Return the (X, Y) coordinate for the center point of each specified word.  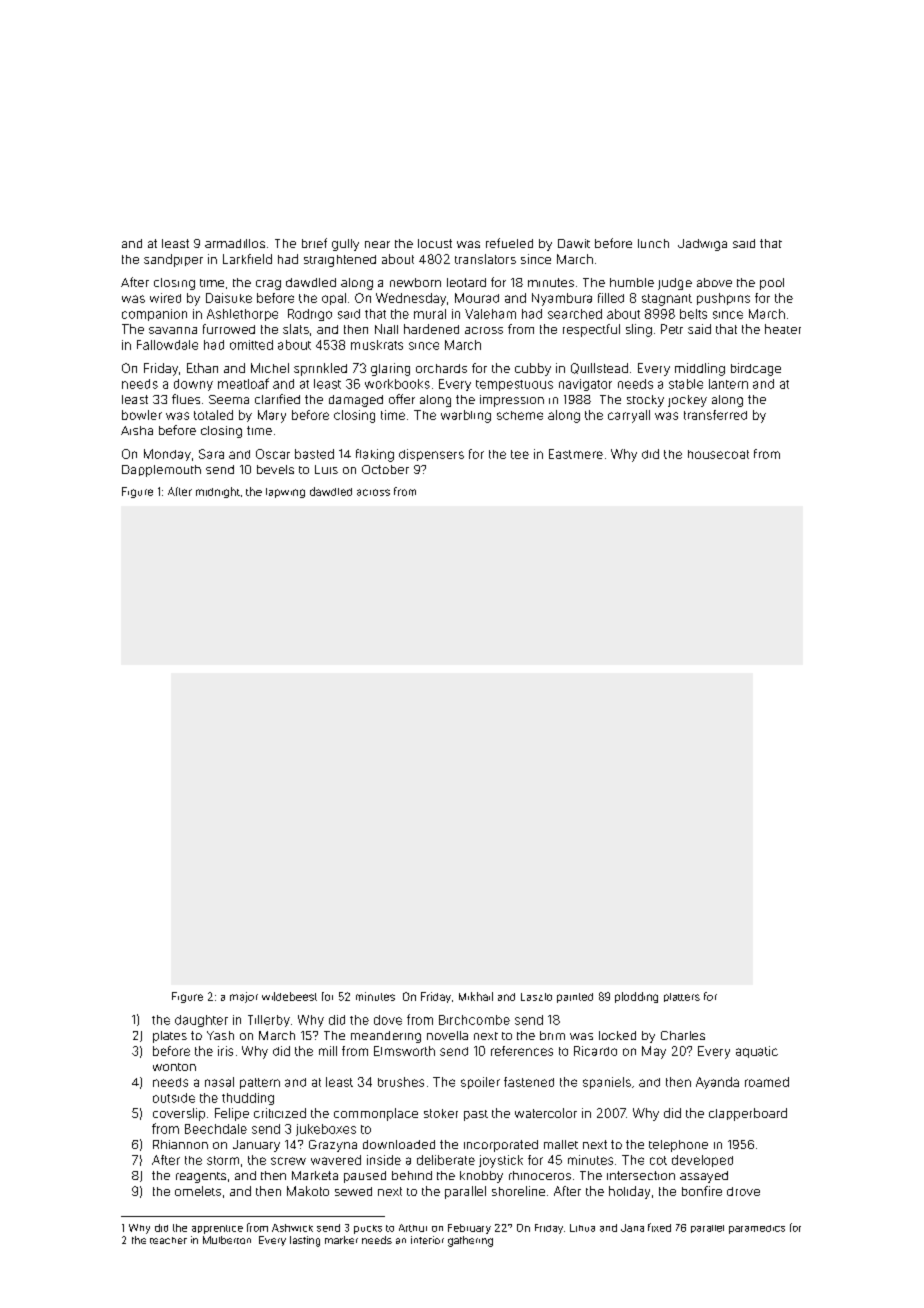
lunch (653, 243)
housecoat (718, 454)
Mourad (477, 298)
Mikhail (476, 996)
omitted (251, 345)
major (244, 997)
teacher (168, 1240)
